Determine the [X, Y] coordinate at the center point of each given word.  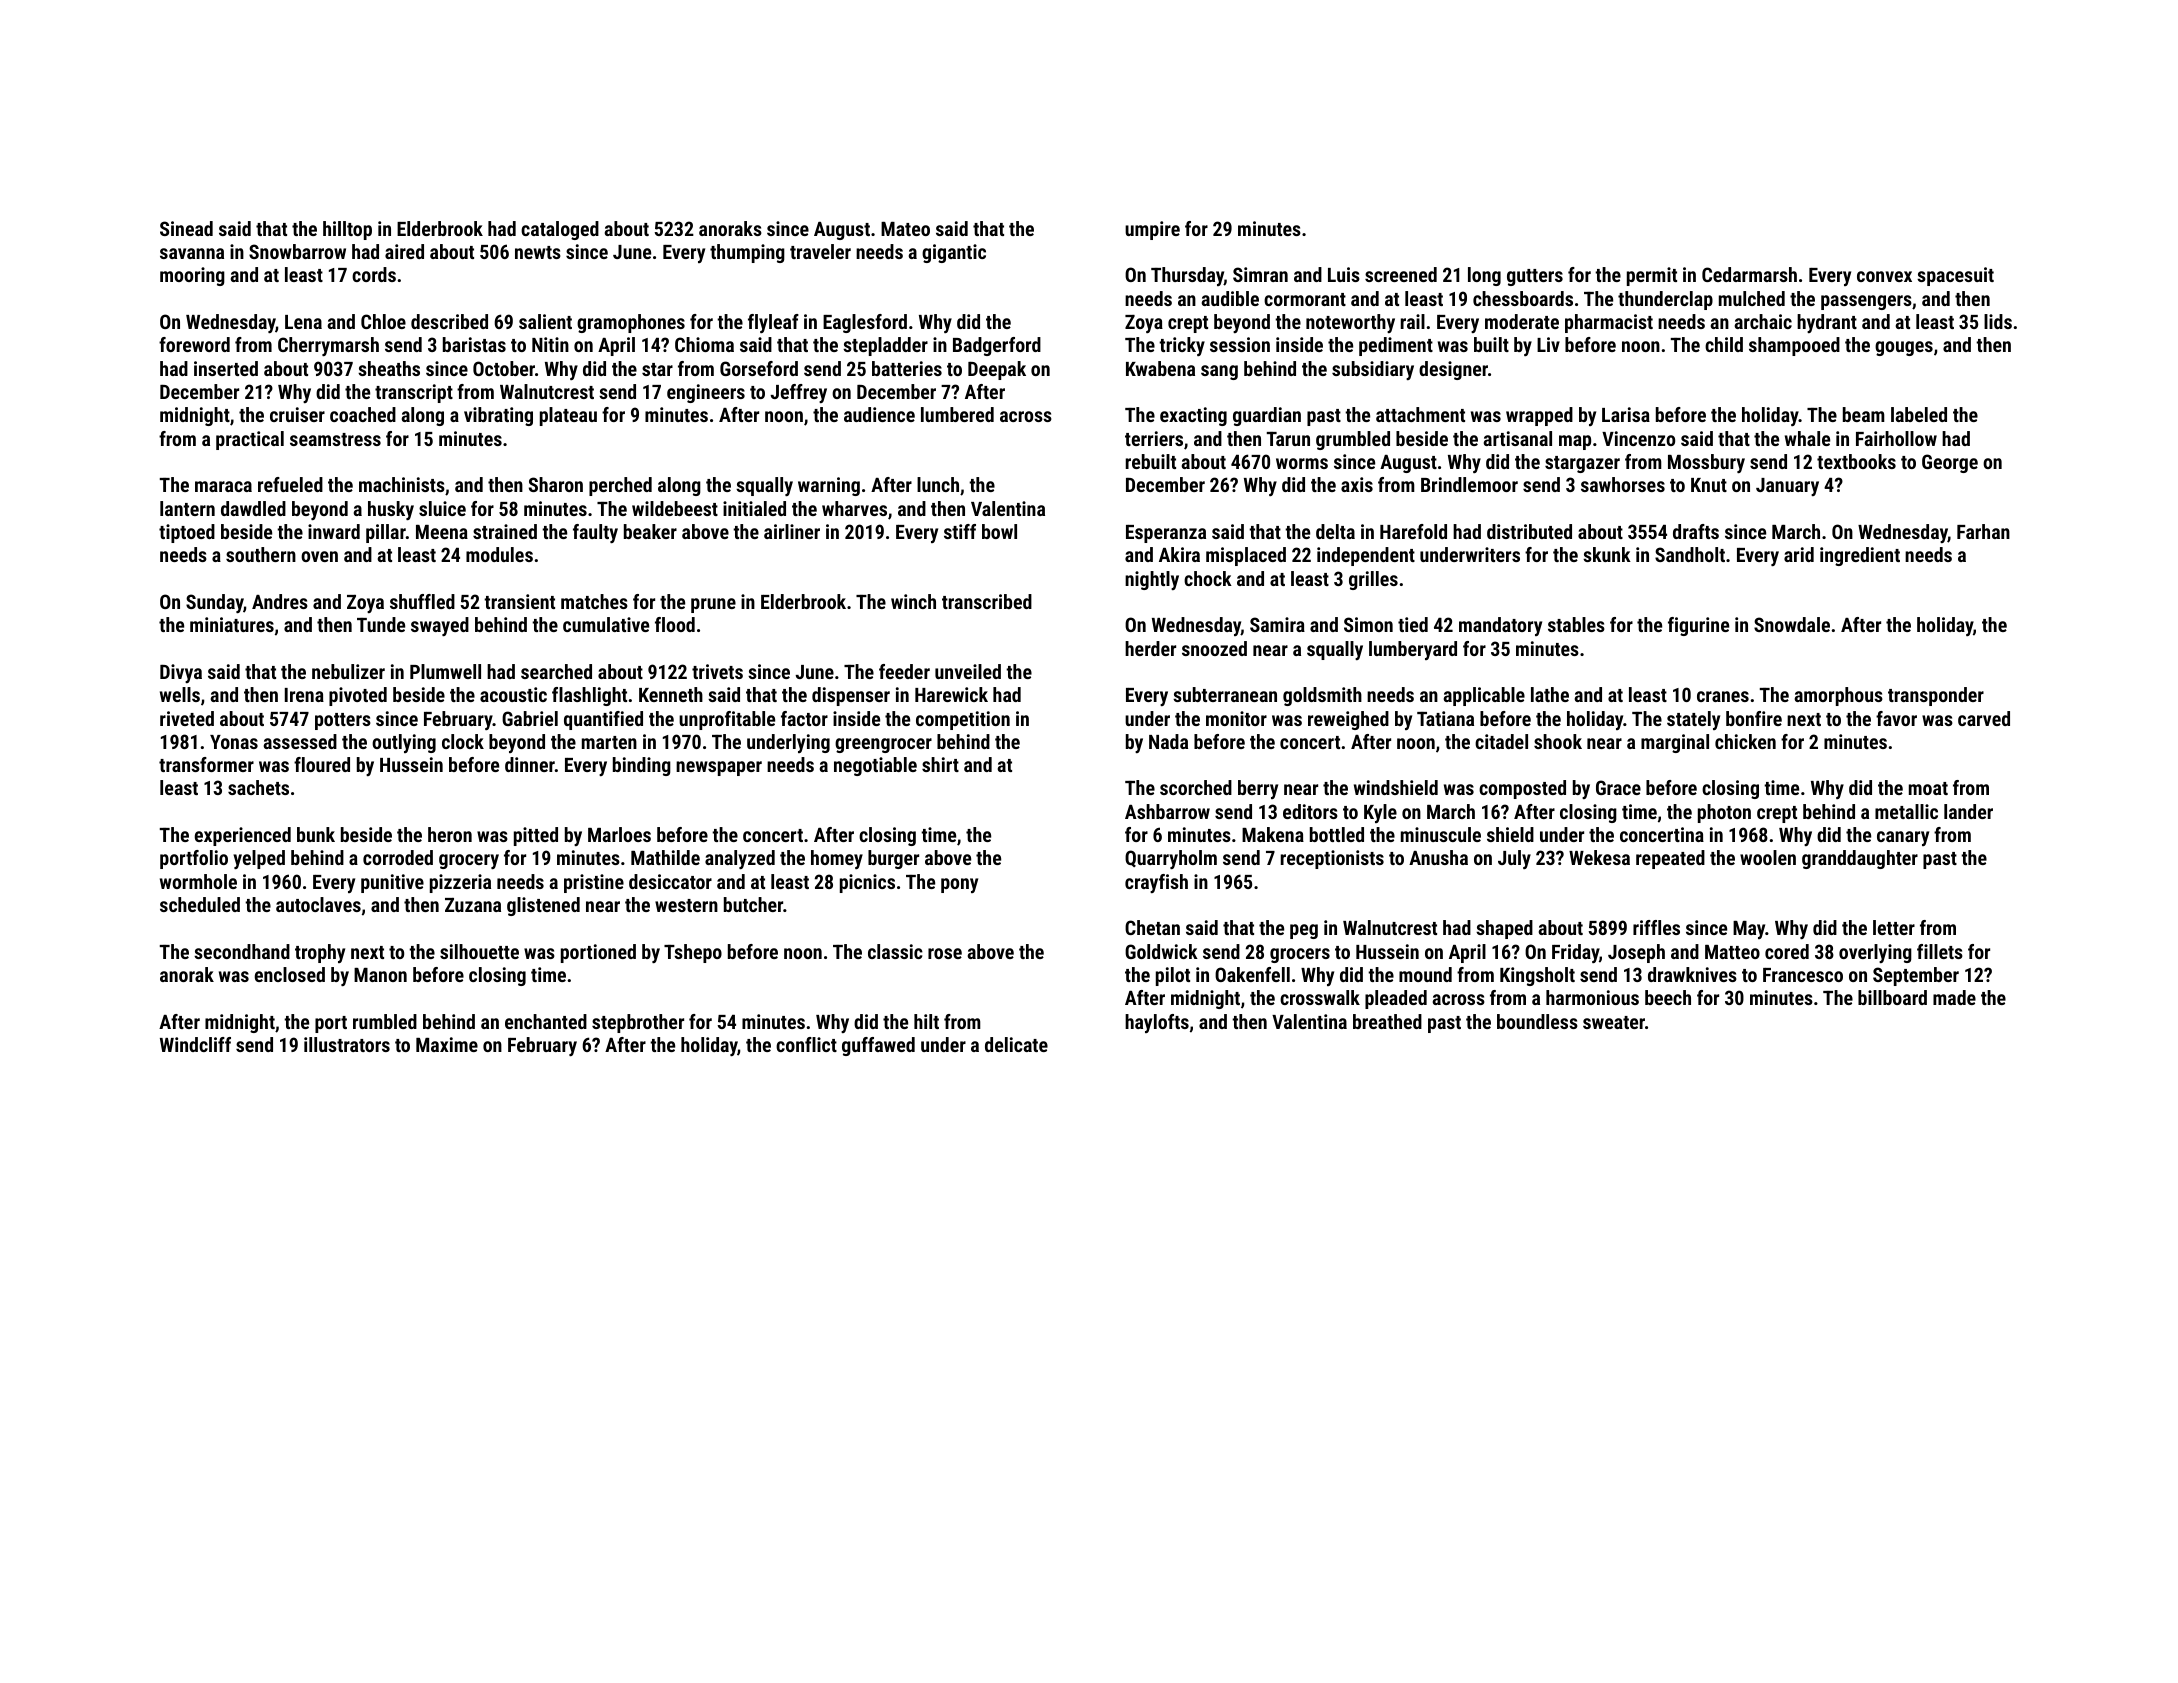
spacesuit [1955, 276]
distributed [1529, 531]
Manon [380, 974]
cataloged [560, 230]
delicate [1016, 1044]
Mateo [905, 228]
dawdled [253, 508]
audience [879, 414]
